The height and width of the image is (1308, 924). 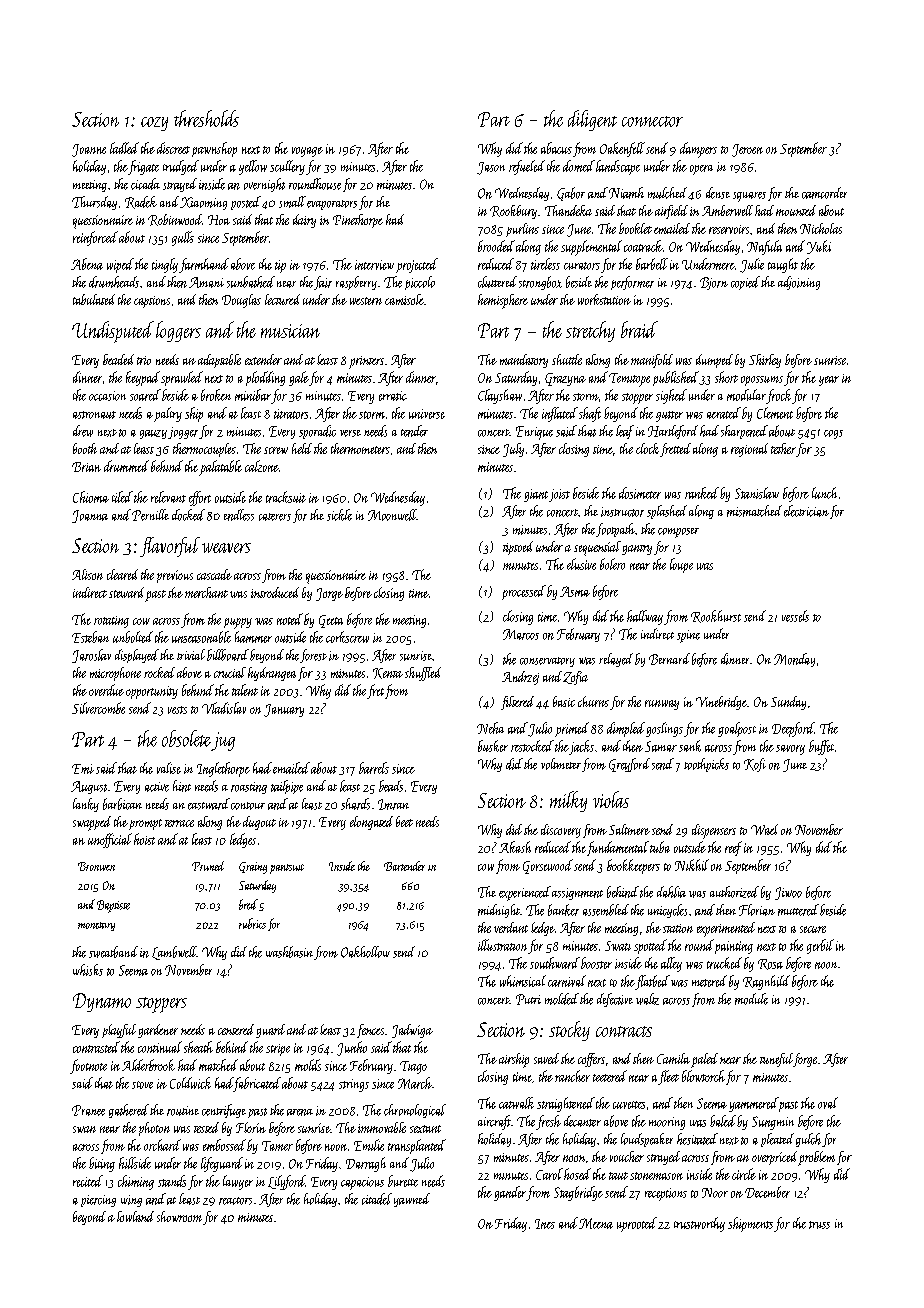 What do you see at coordinates (94, 415) in the image?
I see `astronaut` at bounding box center [94, 415].
